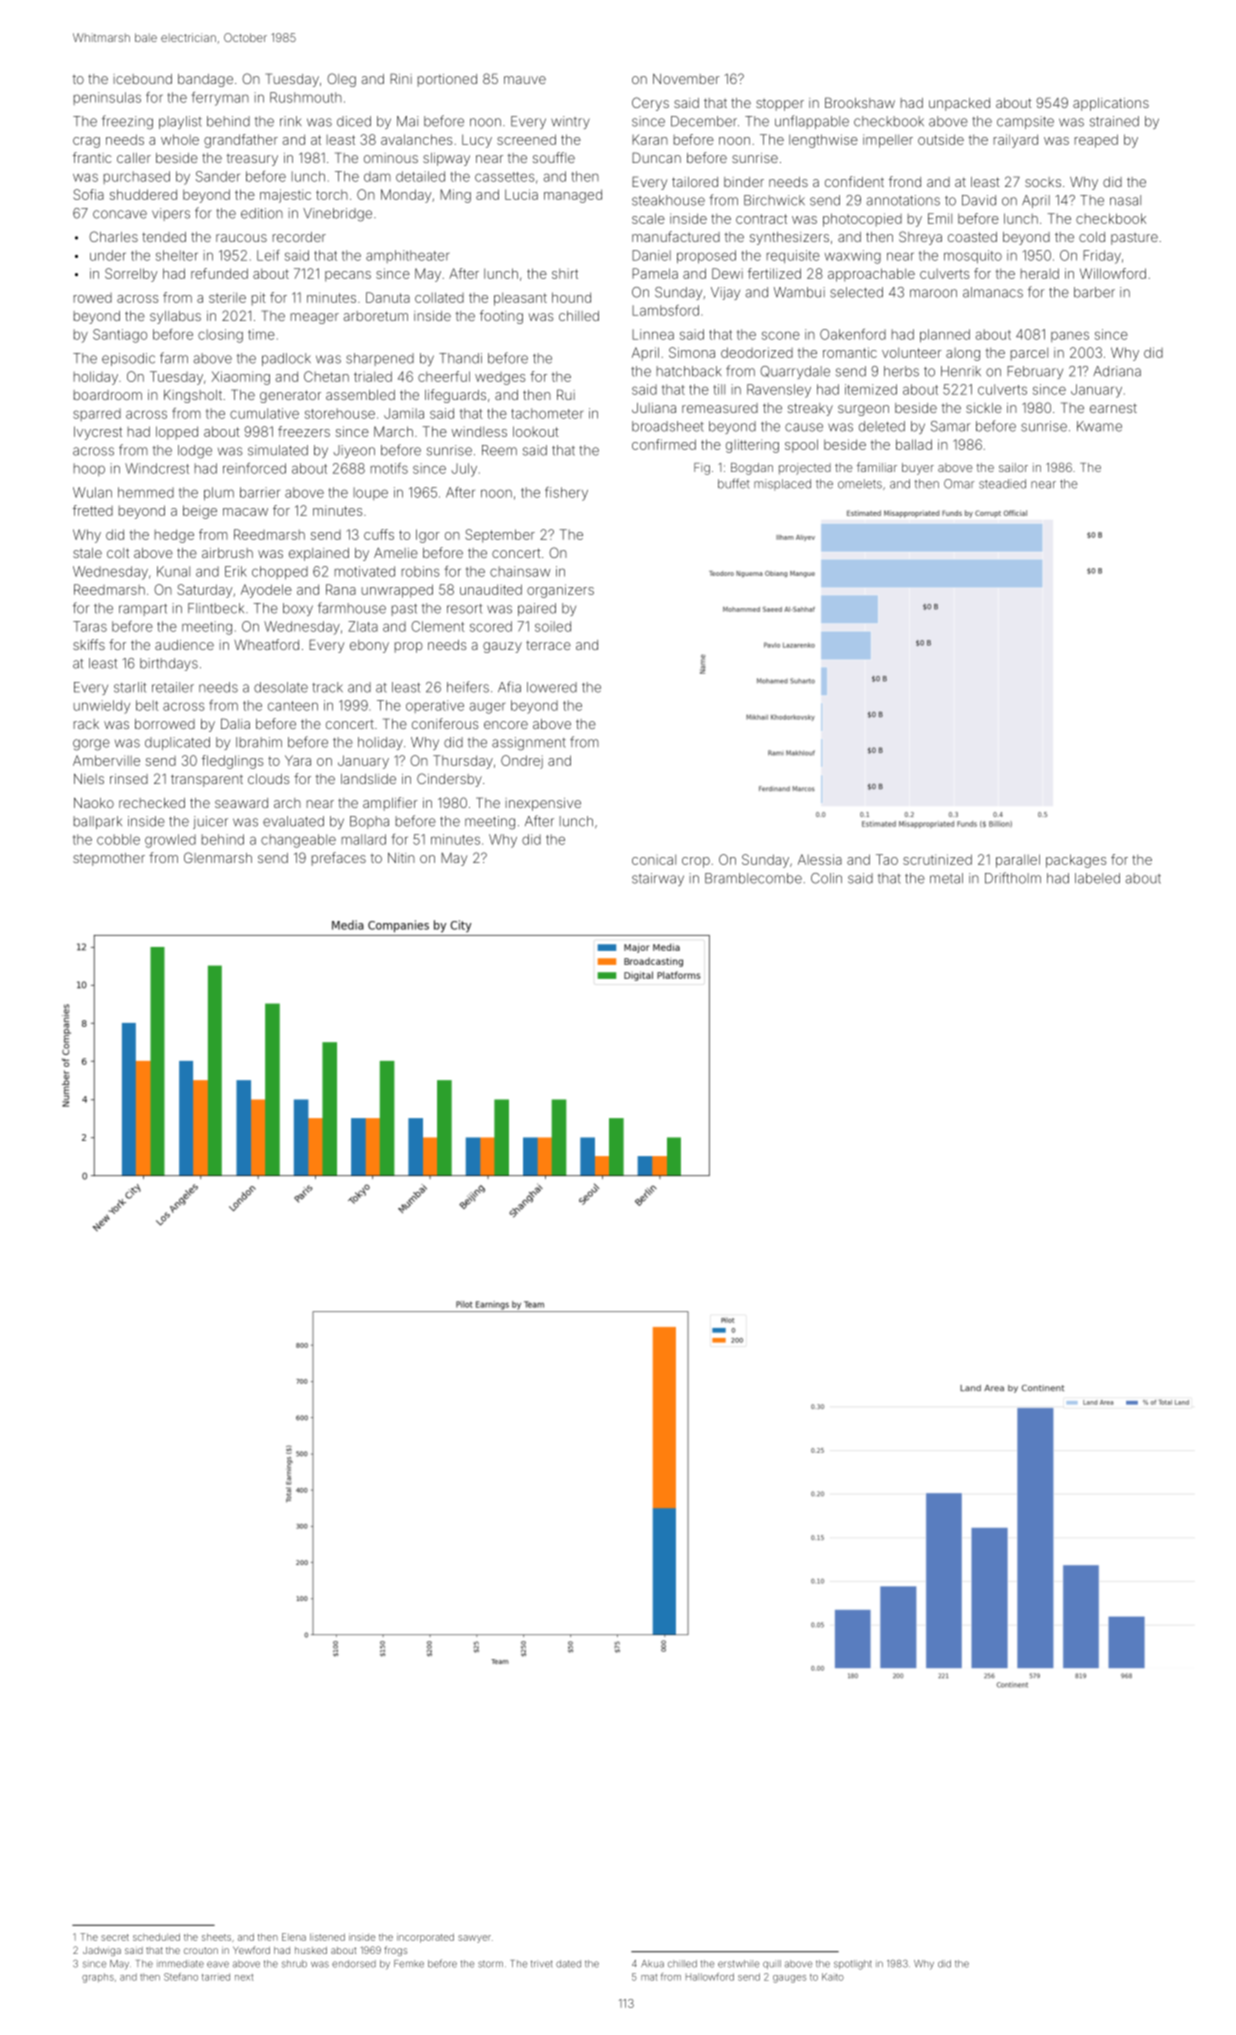  What do you see at coordinates (401, 858) in the screenshot?
I see `Nitin` at bounding box center [401, 858].
